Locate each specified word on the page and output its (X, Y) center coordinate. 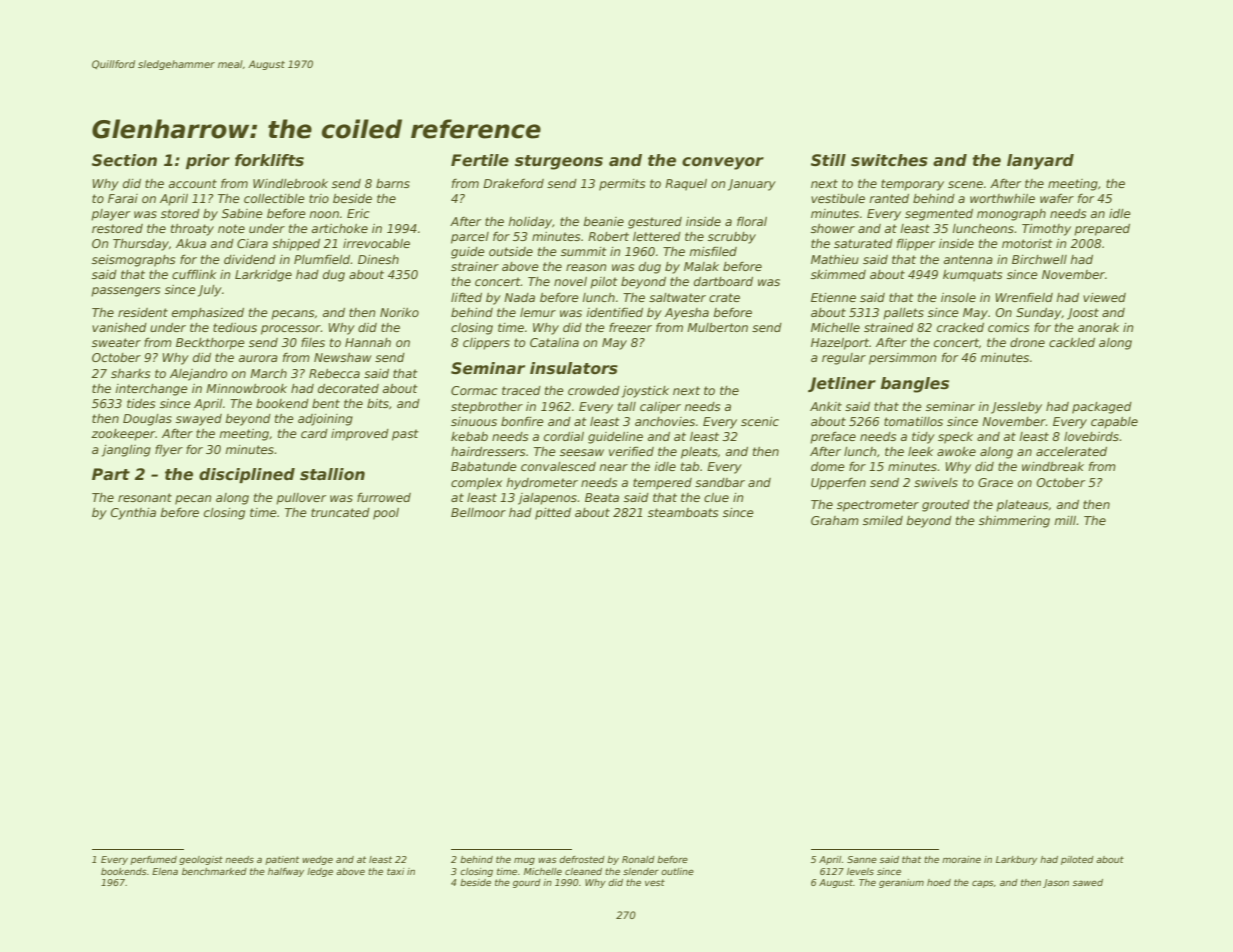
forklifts (269, 160)
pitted (553, 514)
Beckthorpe (210, 344)
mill (1066, 520)
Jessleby (1016, 408)
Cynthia (133, 514)
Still (828, 160)
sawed (1088, 882)
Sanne (862, 859)
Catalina (554, 342)
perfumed (153, 860)
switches (889, 160)
